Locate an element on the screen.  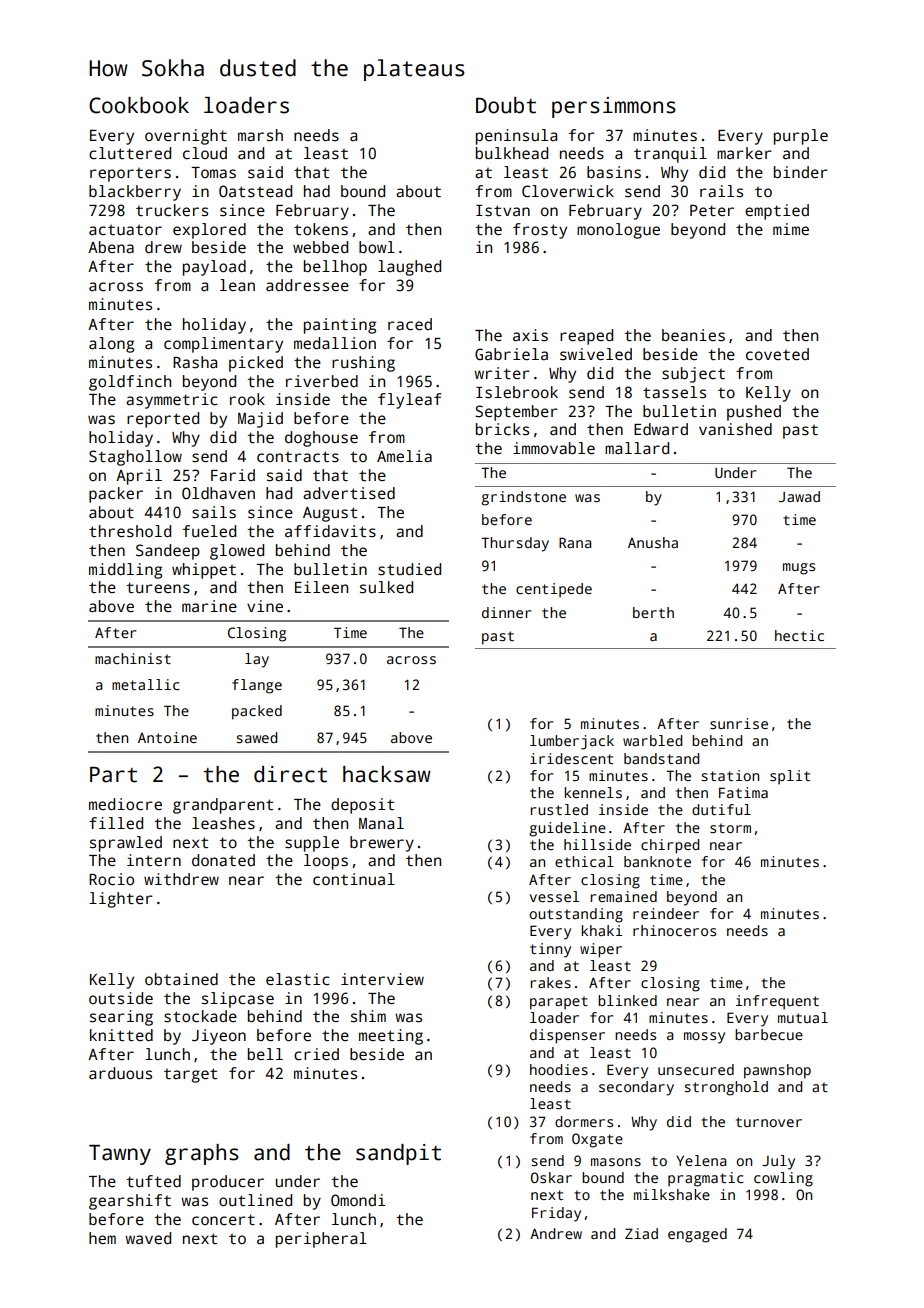
marsh is located at coordinates (260, 135).
